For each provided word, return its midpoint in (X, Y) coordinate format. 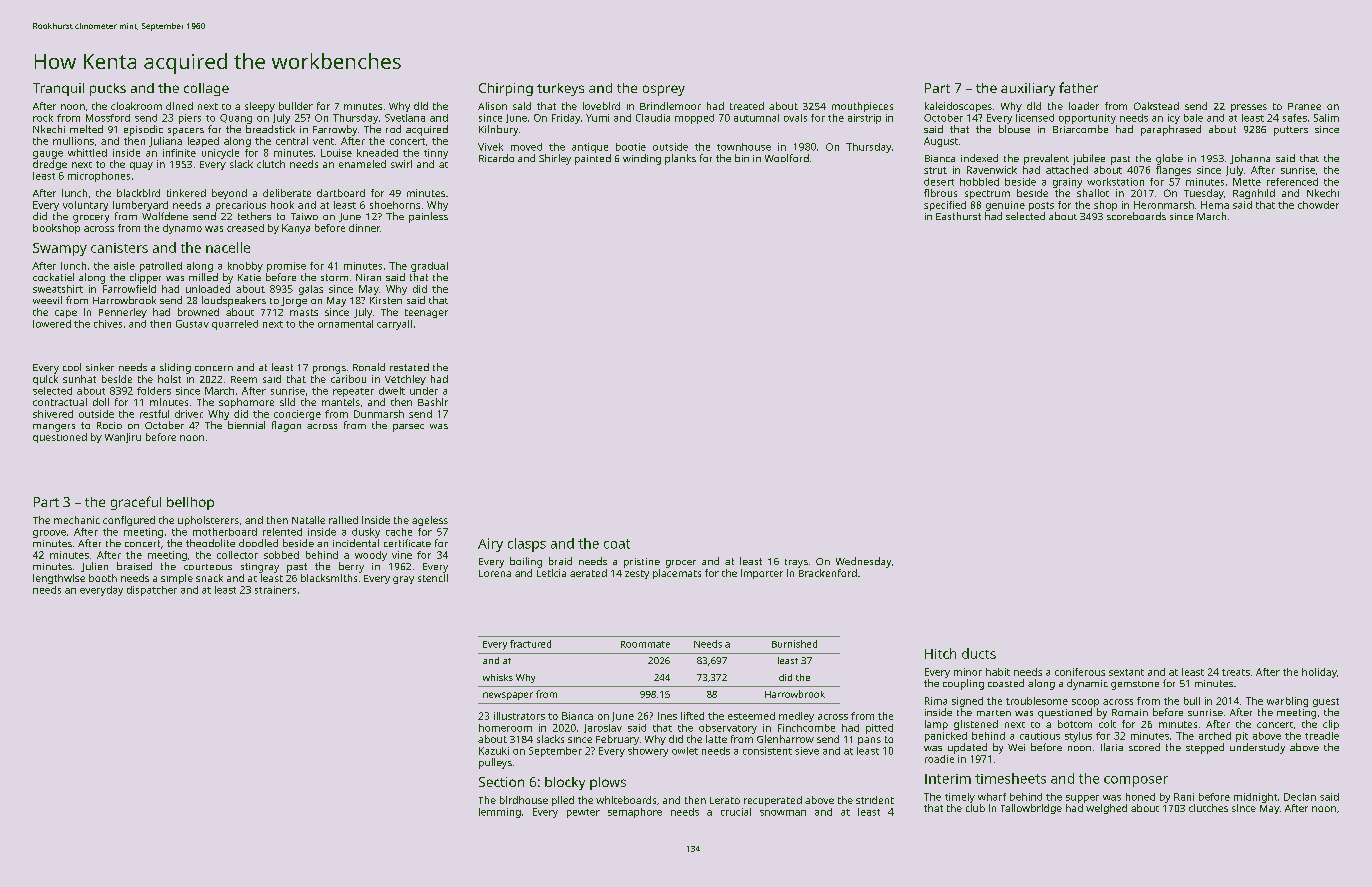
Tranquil (58, 89)
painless (428, 217)
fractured (530, 644)
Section (501, 782)
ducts (979, 653)
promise (286, 267)
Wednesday (863, 562)
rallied (343, 520)
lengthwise (59, 579)
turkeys (560, 89)
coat (617, 544)
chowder (1318, 205)
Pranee (1304, 106)
